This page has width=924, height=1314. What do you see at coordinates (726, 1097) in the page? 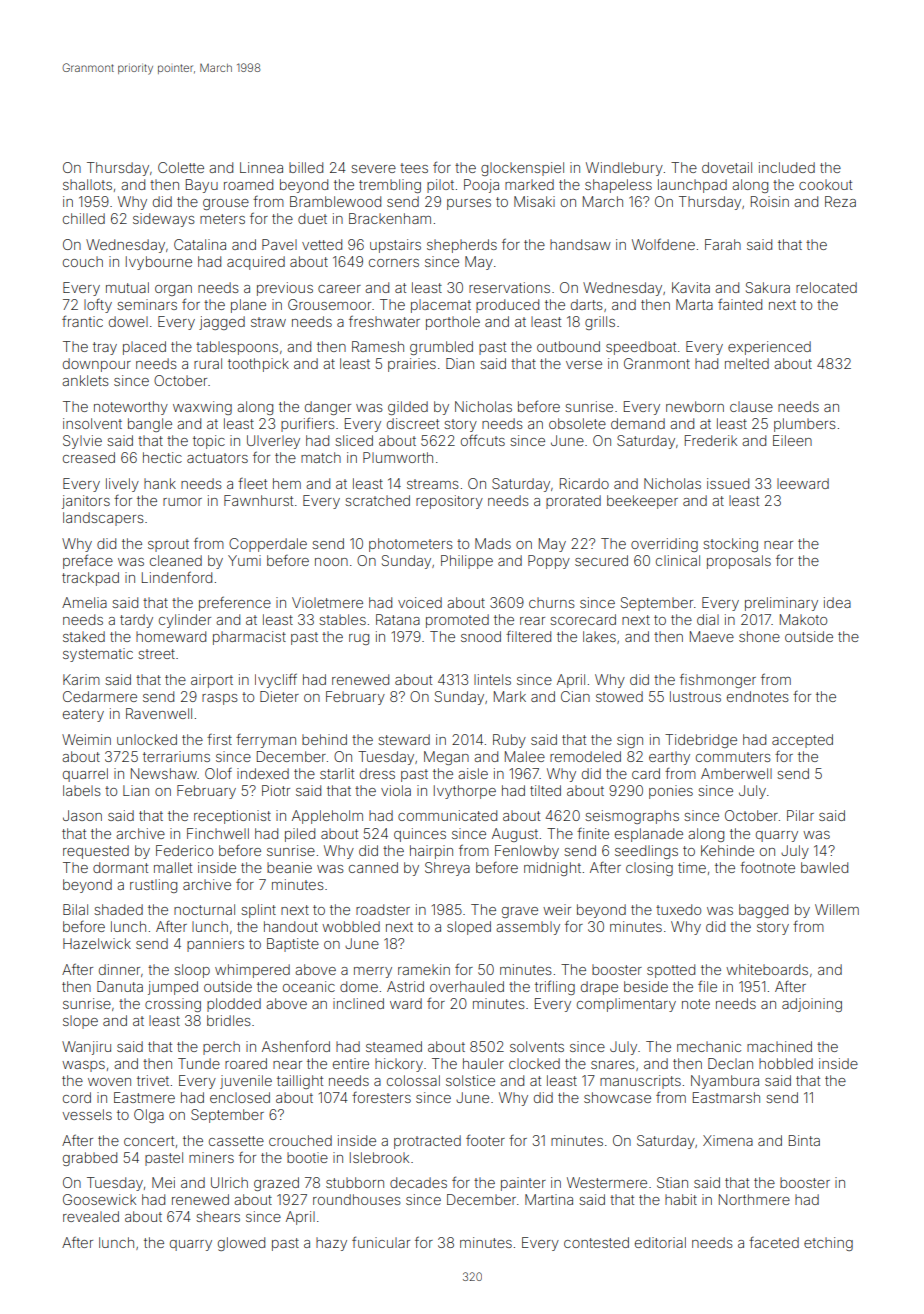
I see `Eastmarsh` at bounding box center [726, 1097].
